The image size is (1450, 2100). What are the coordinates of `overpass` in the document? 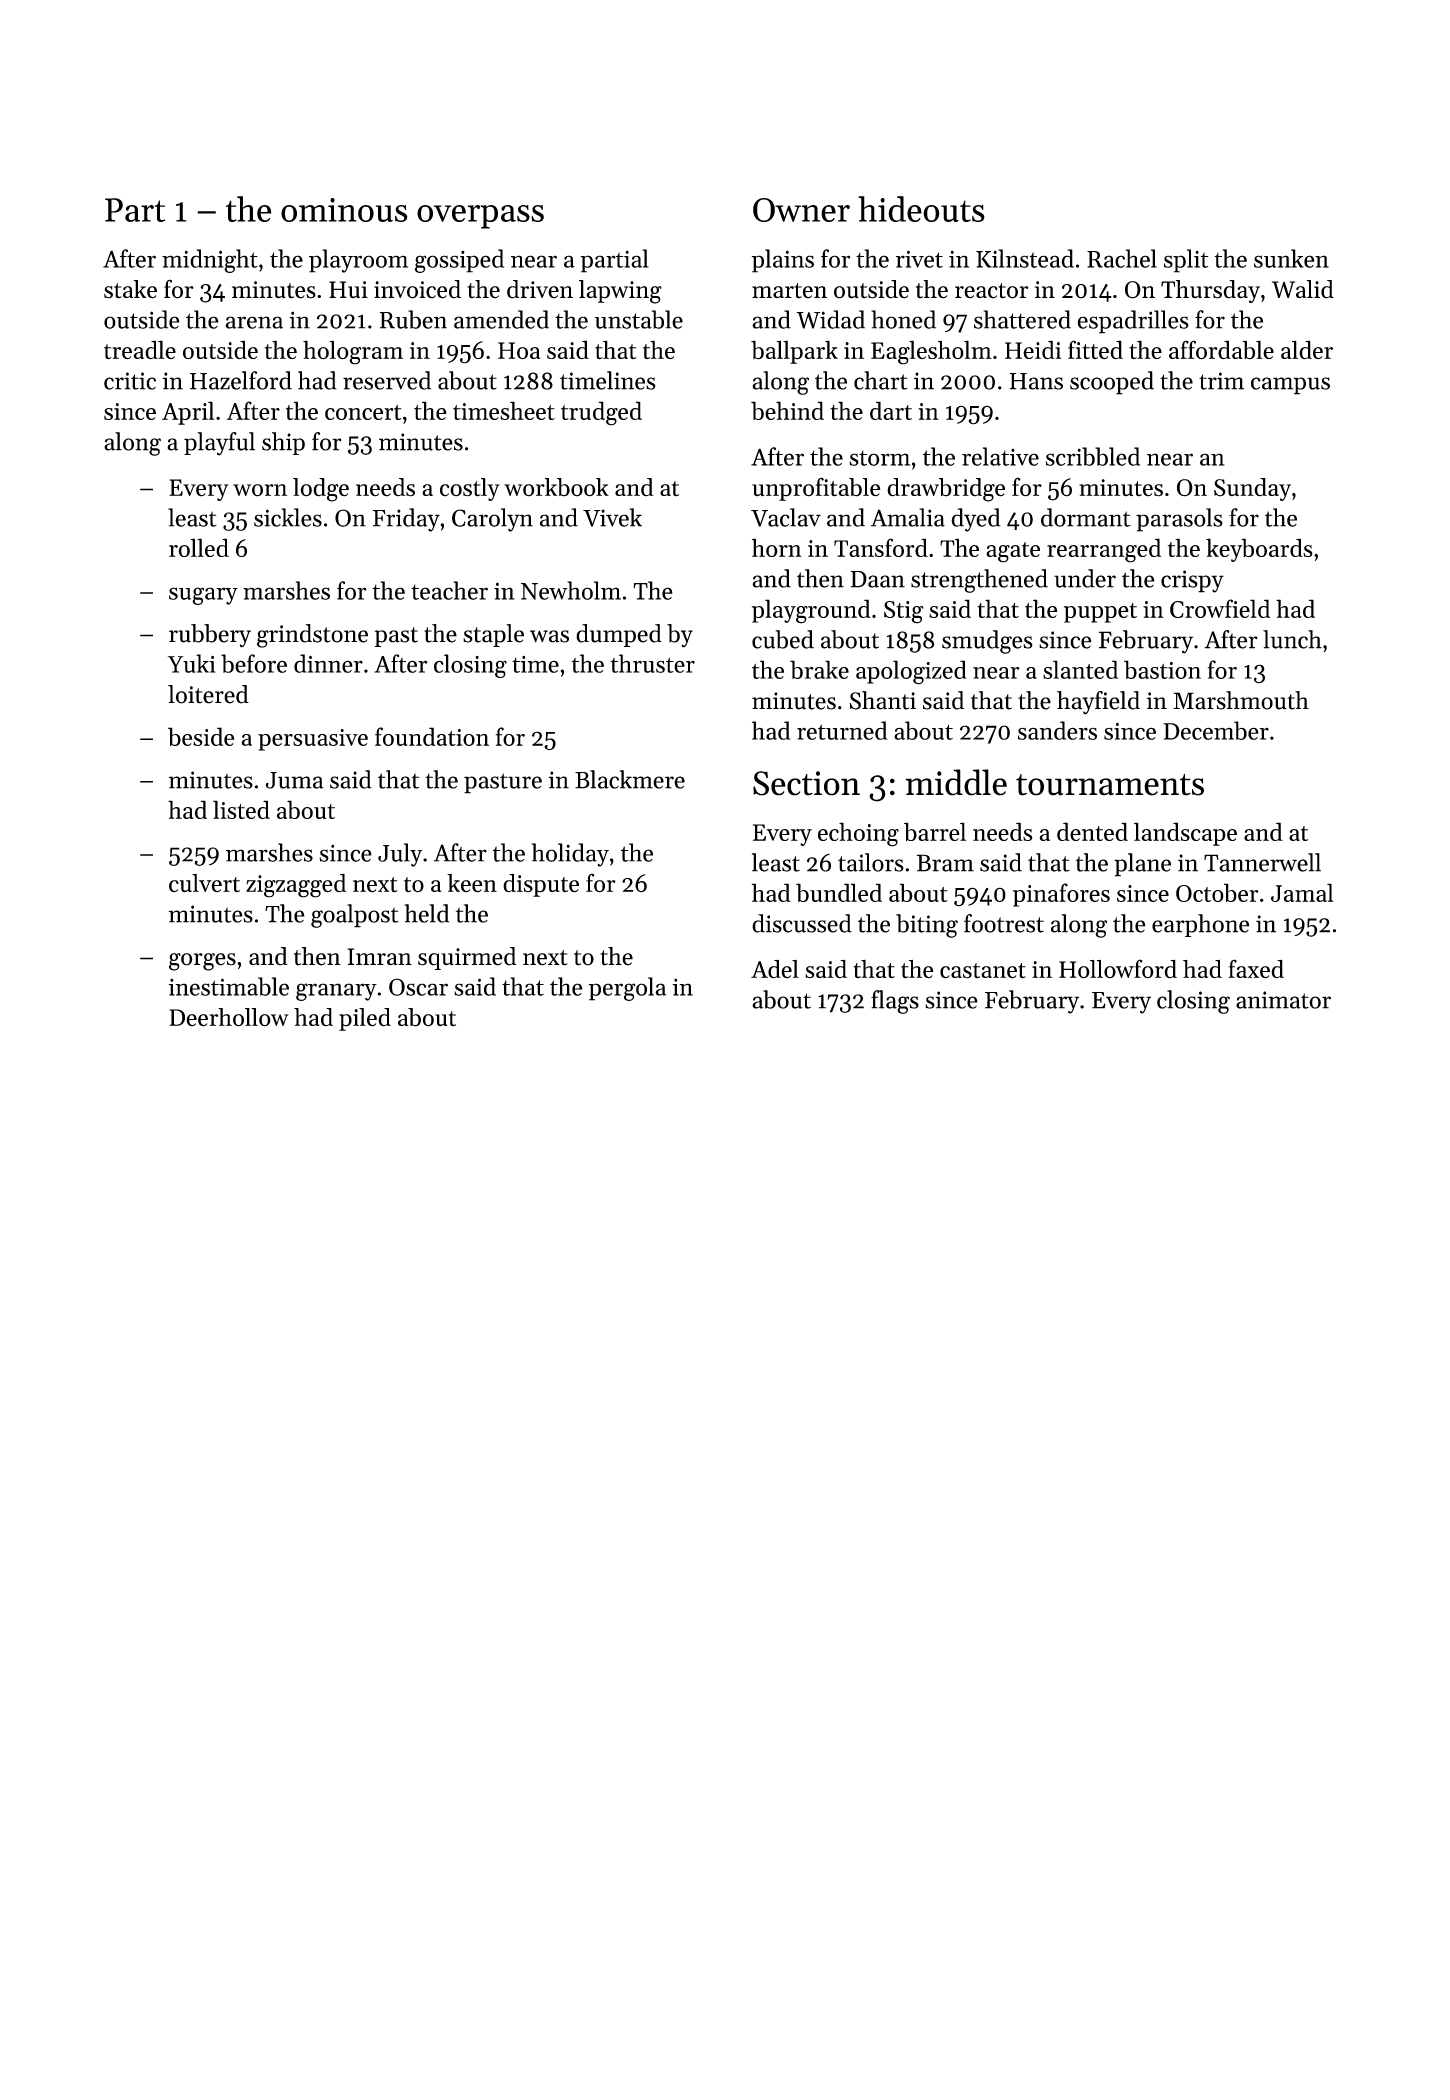 It's located at (480, 217).
